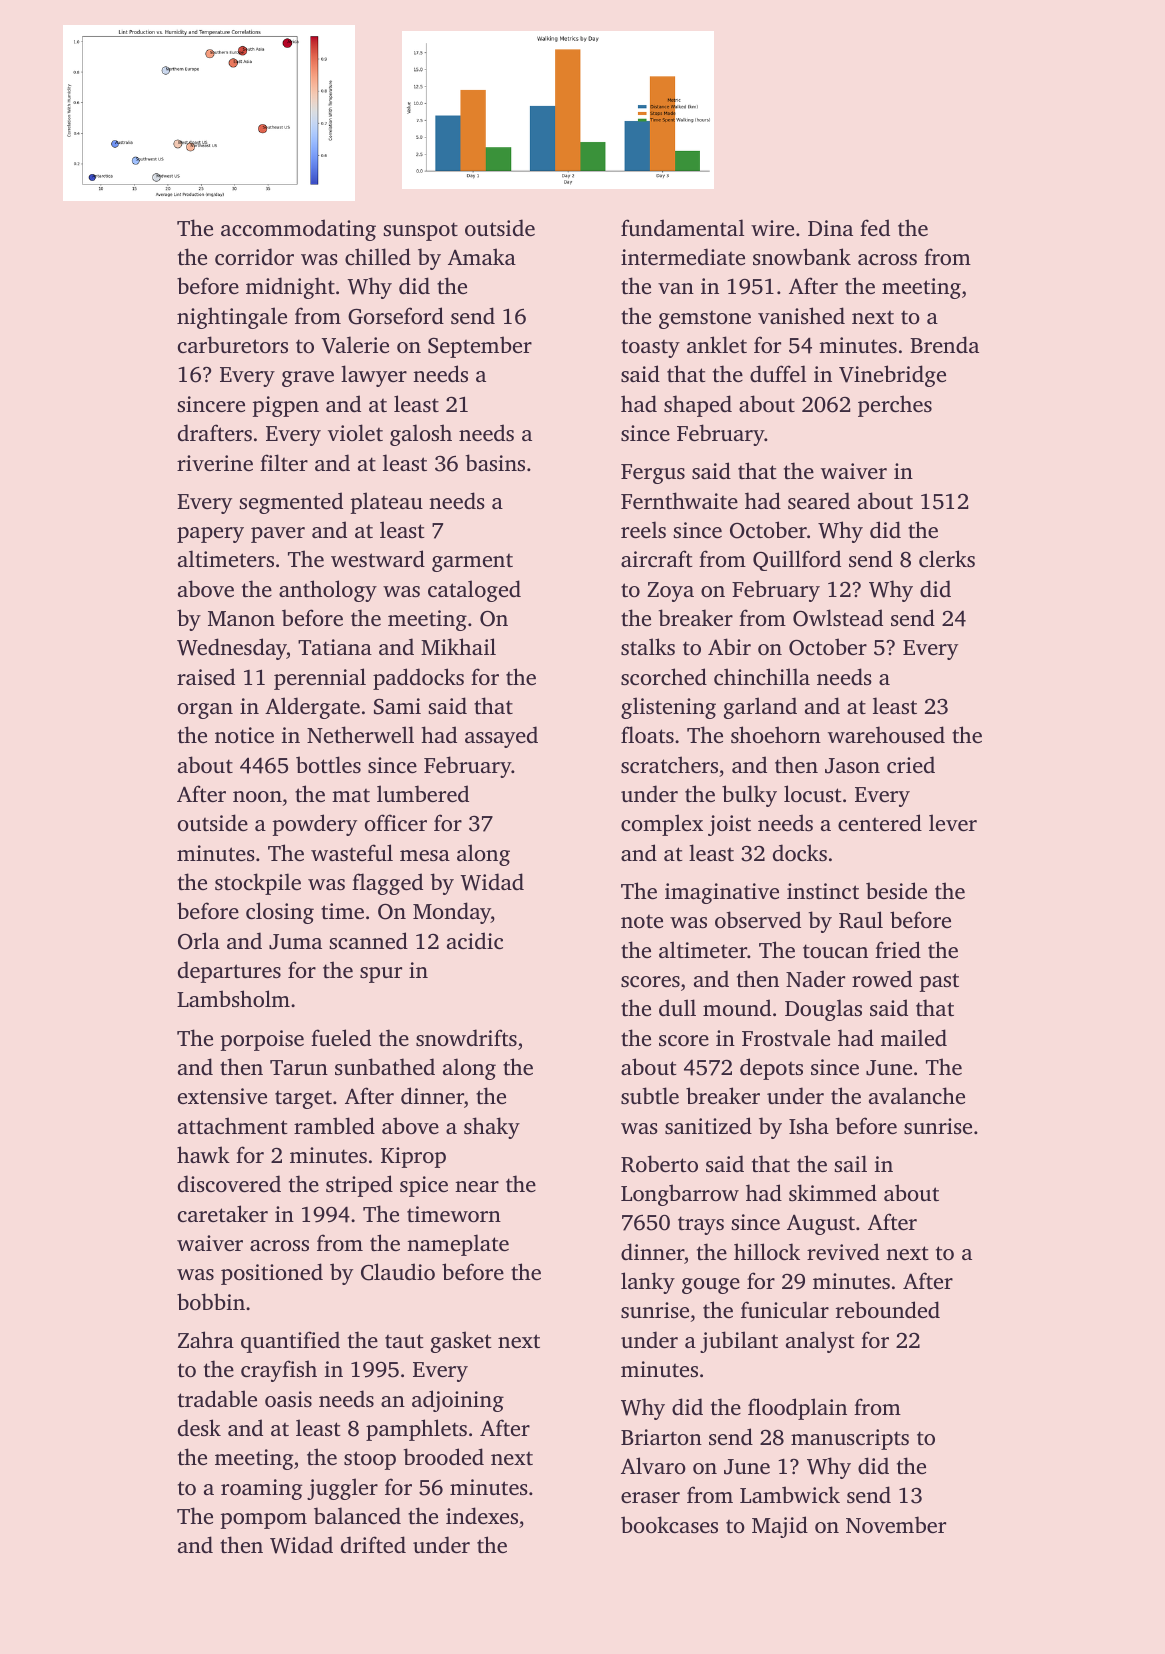 This document has height=1654, width=1165. I want to click on Majid, so click(780, 1527).
